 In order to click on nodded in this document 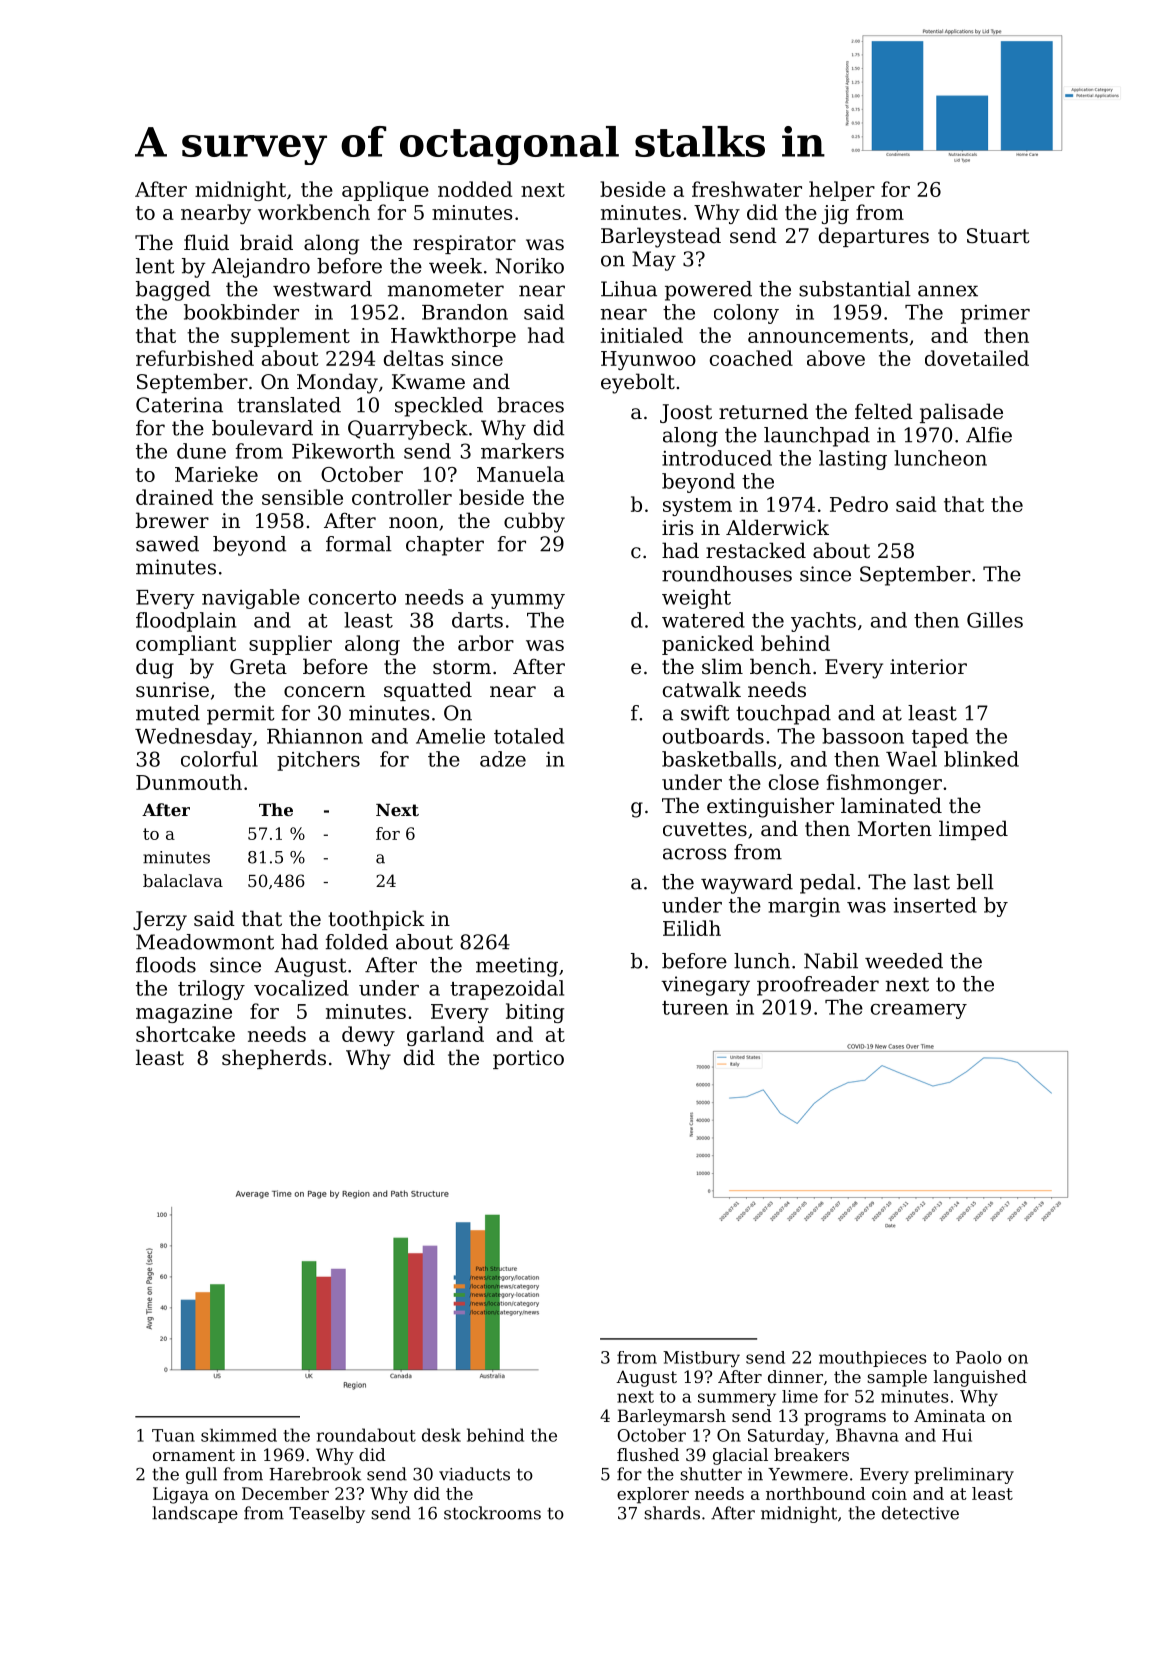, I will do `click(475, 189)`.
